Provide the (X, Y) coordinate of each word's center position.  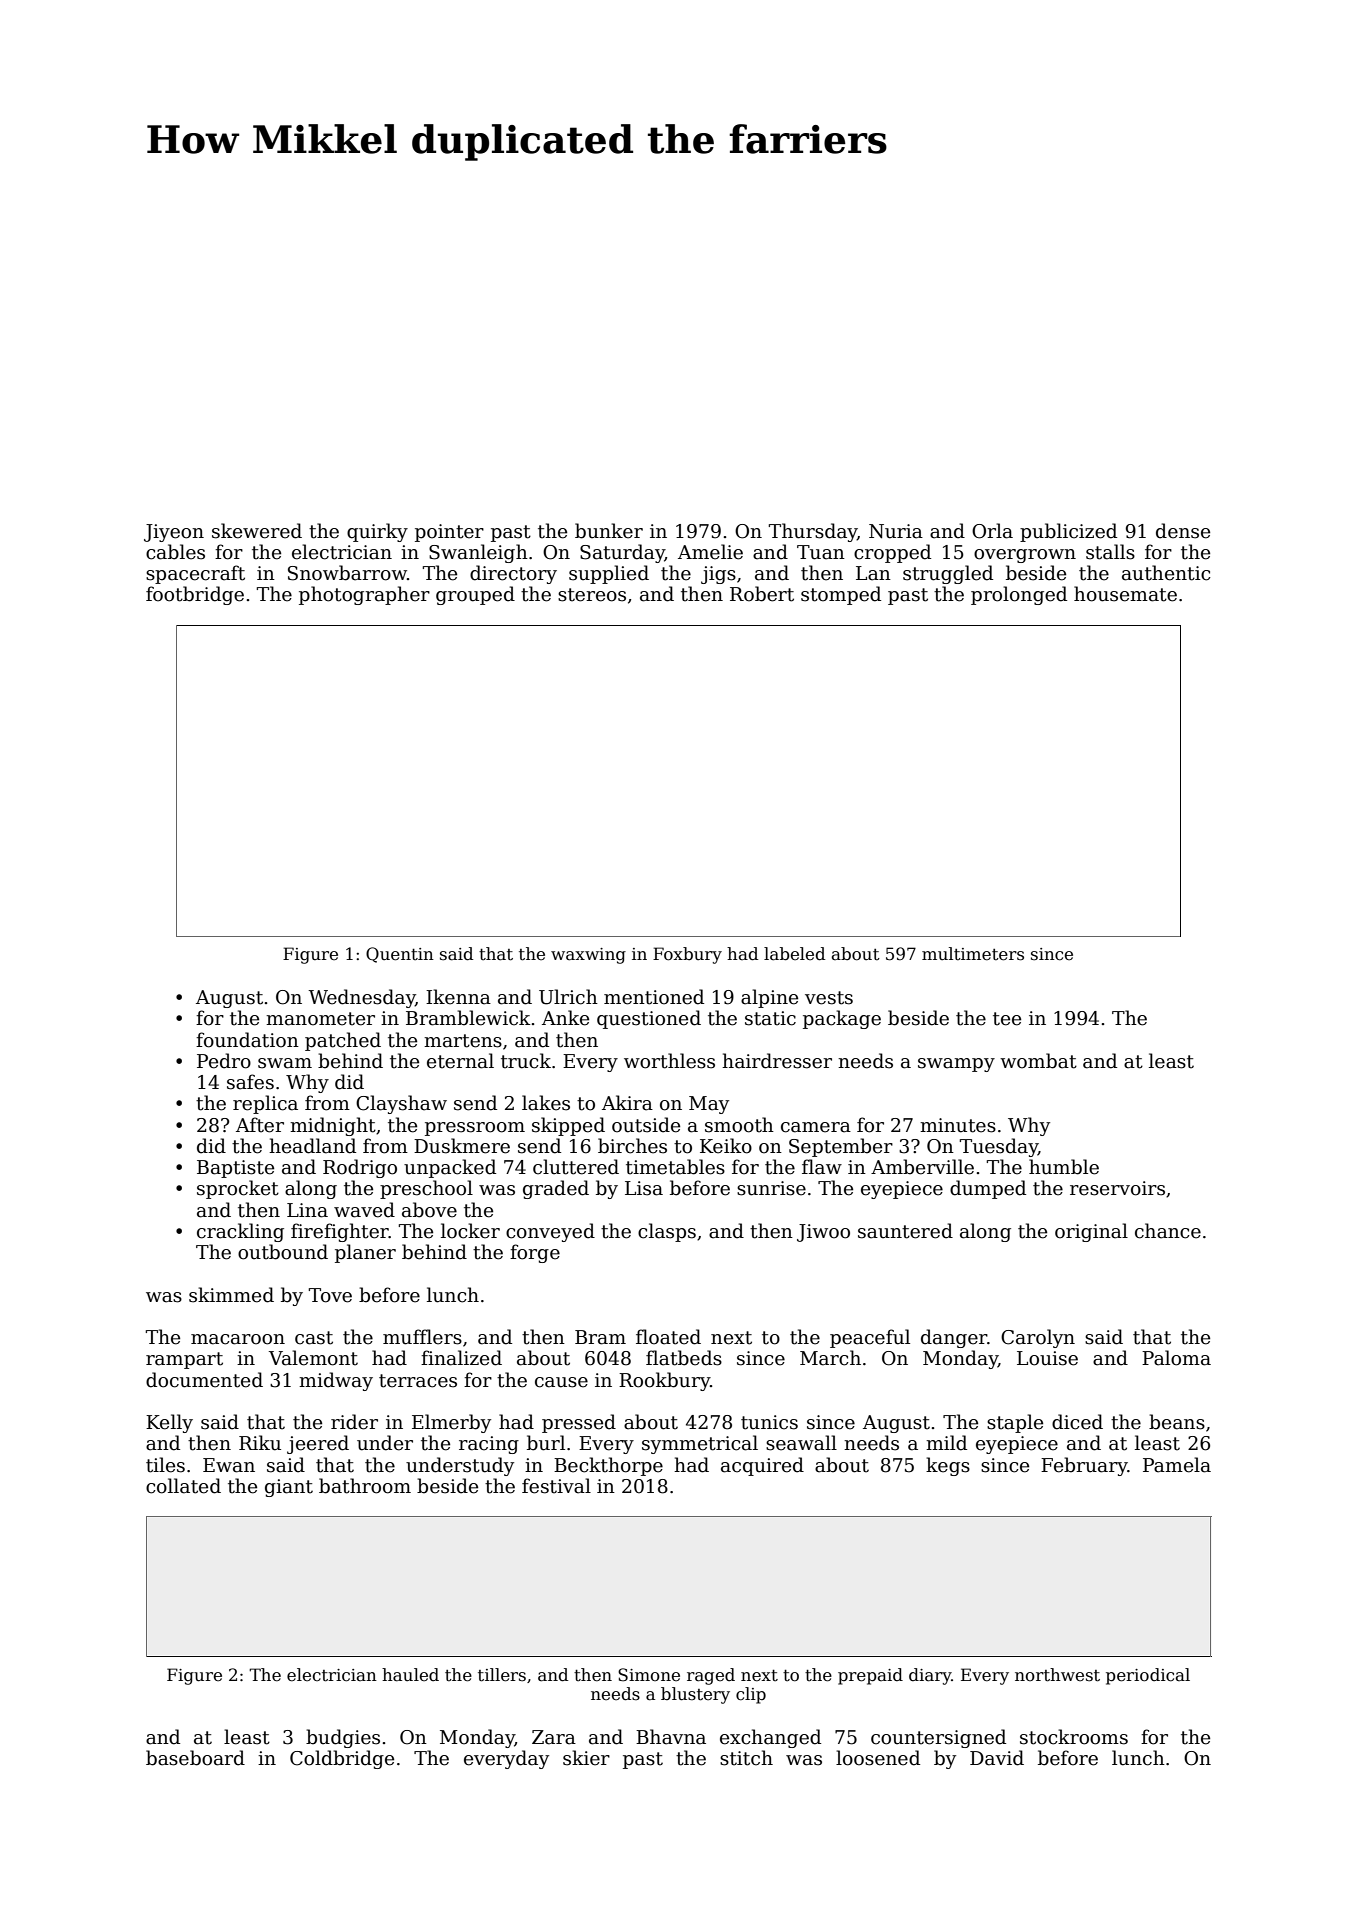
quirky (377, 532)
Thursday (813, 532)
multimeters (973, 954)
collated (183, 1486)
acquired (762, 1466)
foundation (247, 1040)
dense (1183, 531)
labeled (794, 954)
